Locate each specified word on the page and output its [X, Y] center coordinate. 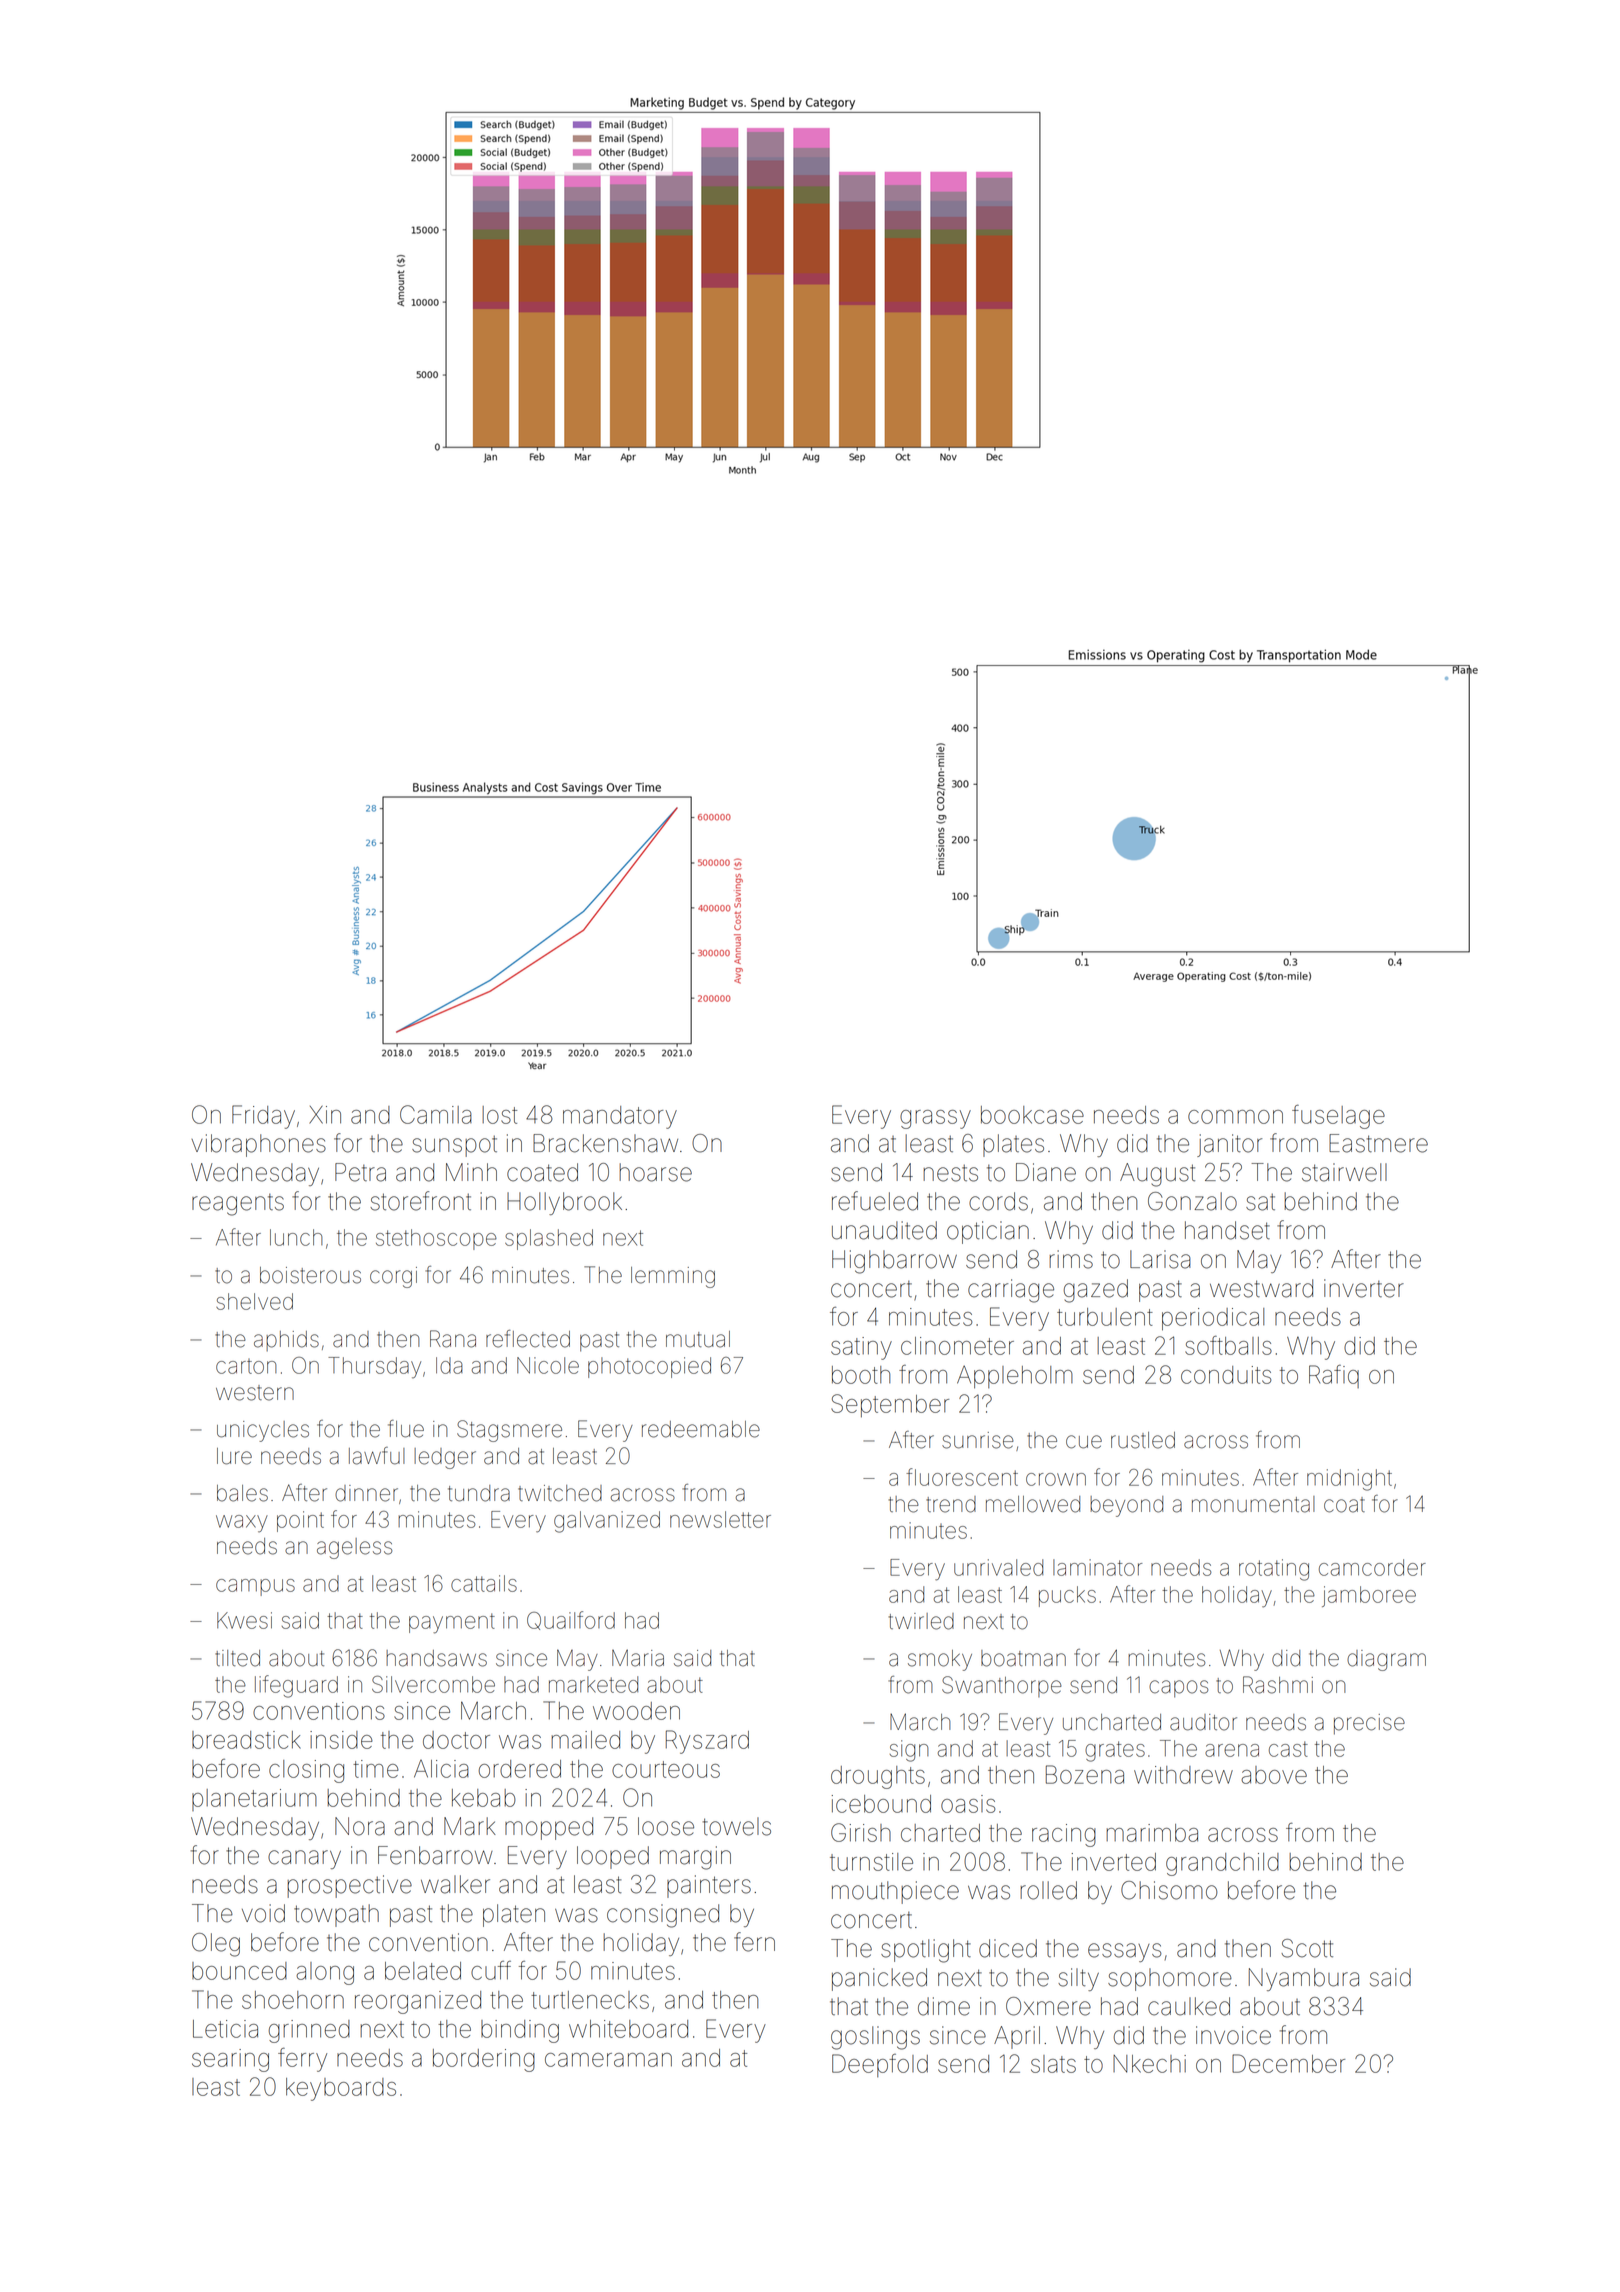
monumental [1253, 1504]
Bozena [1085, 1774]
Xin [325, 1115]
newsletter [720, 1519]
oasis [968, 1804]
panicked [879, 1979]
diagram [1386, 1660]
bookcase [1032, 1115]
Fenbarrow [435, 1855]
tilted [237, 1658]
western [255, 1393]
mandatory [620, 1117]
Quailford [571, 1620]
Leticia [225, 2029]
